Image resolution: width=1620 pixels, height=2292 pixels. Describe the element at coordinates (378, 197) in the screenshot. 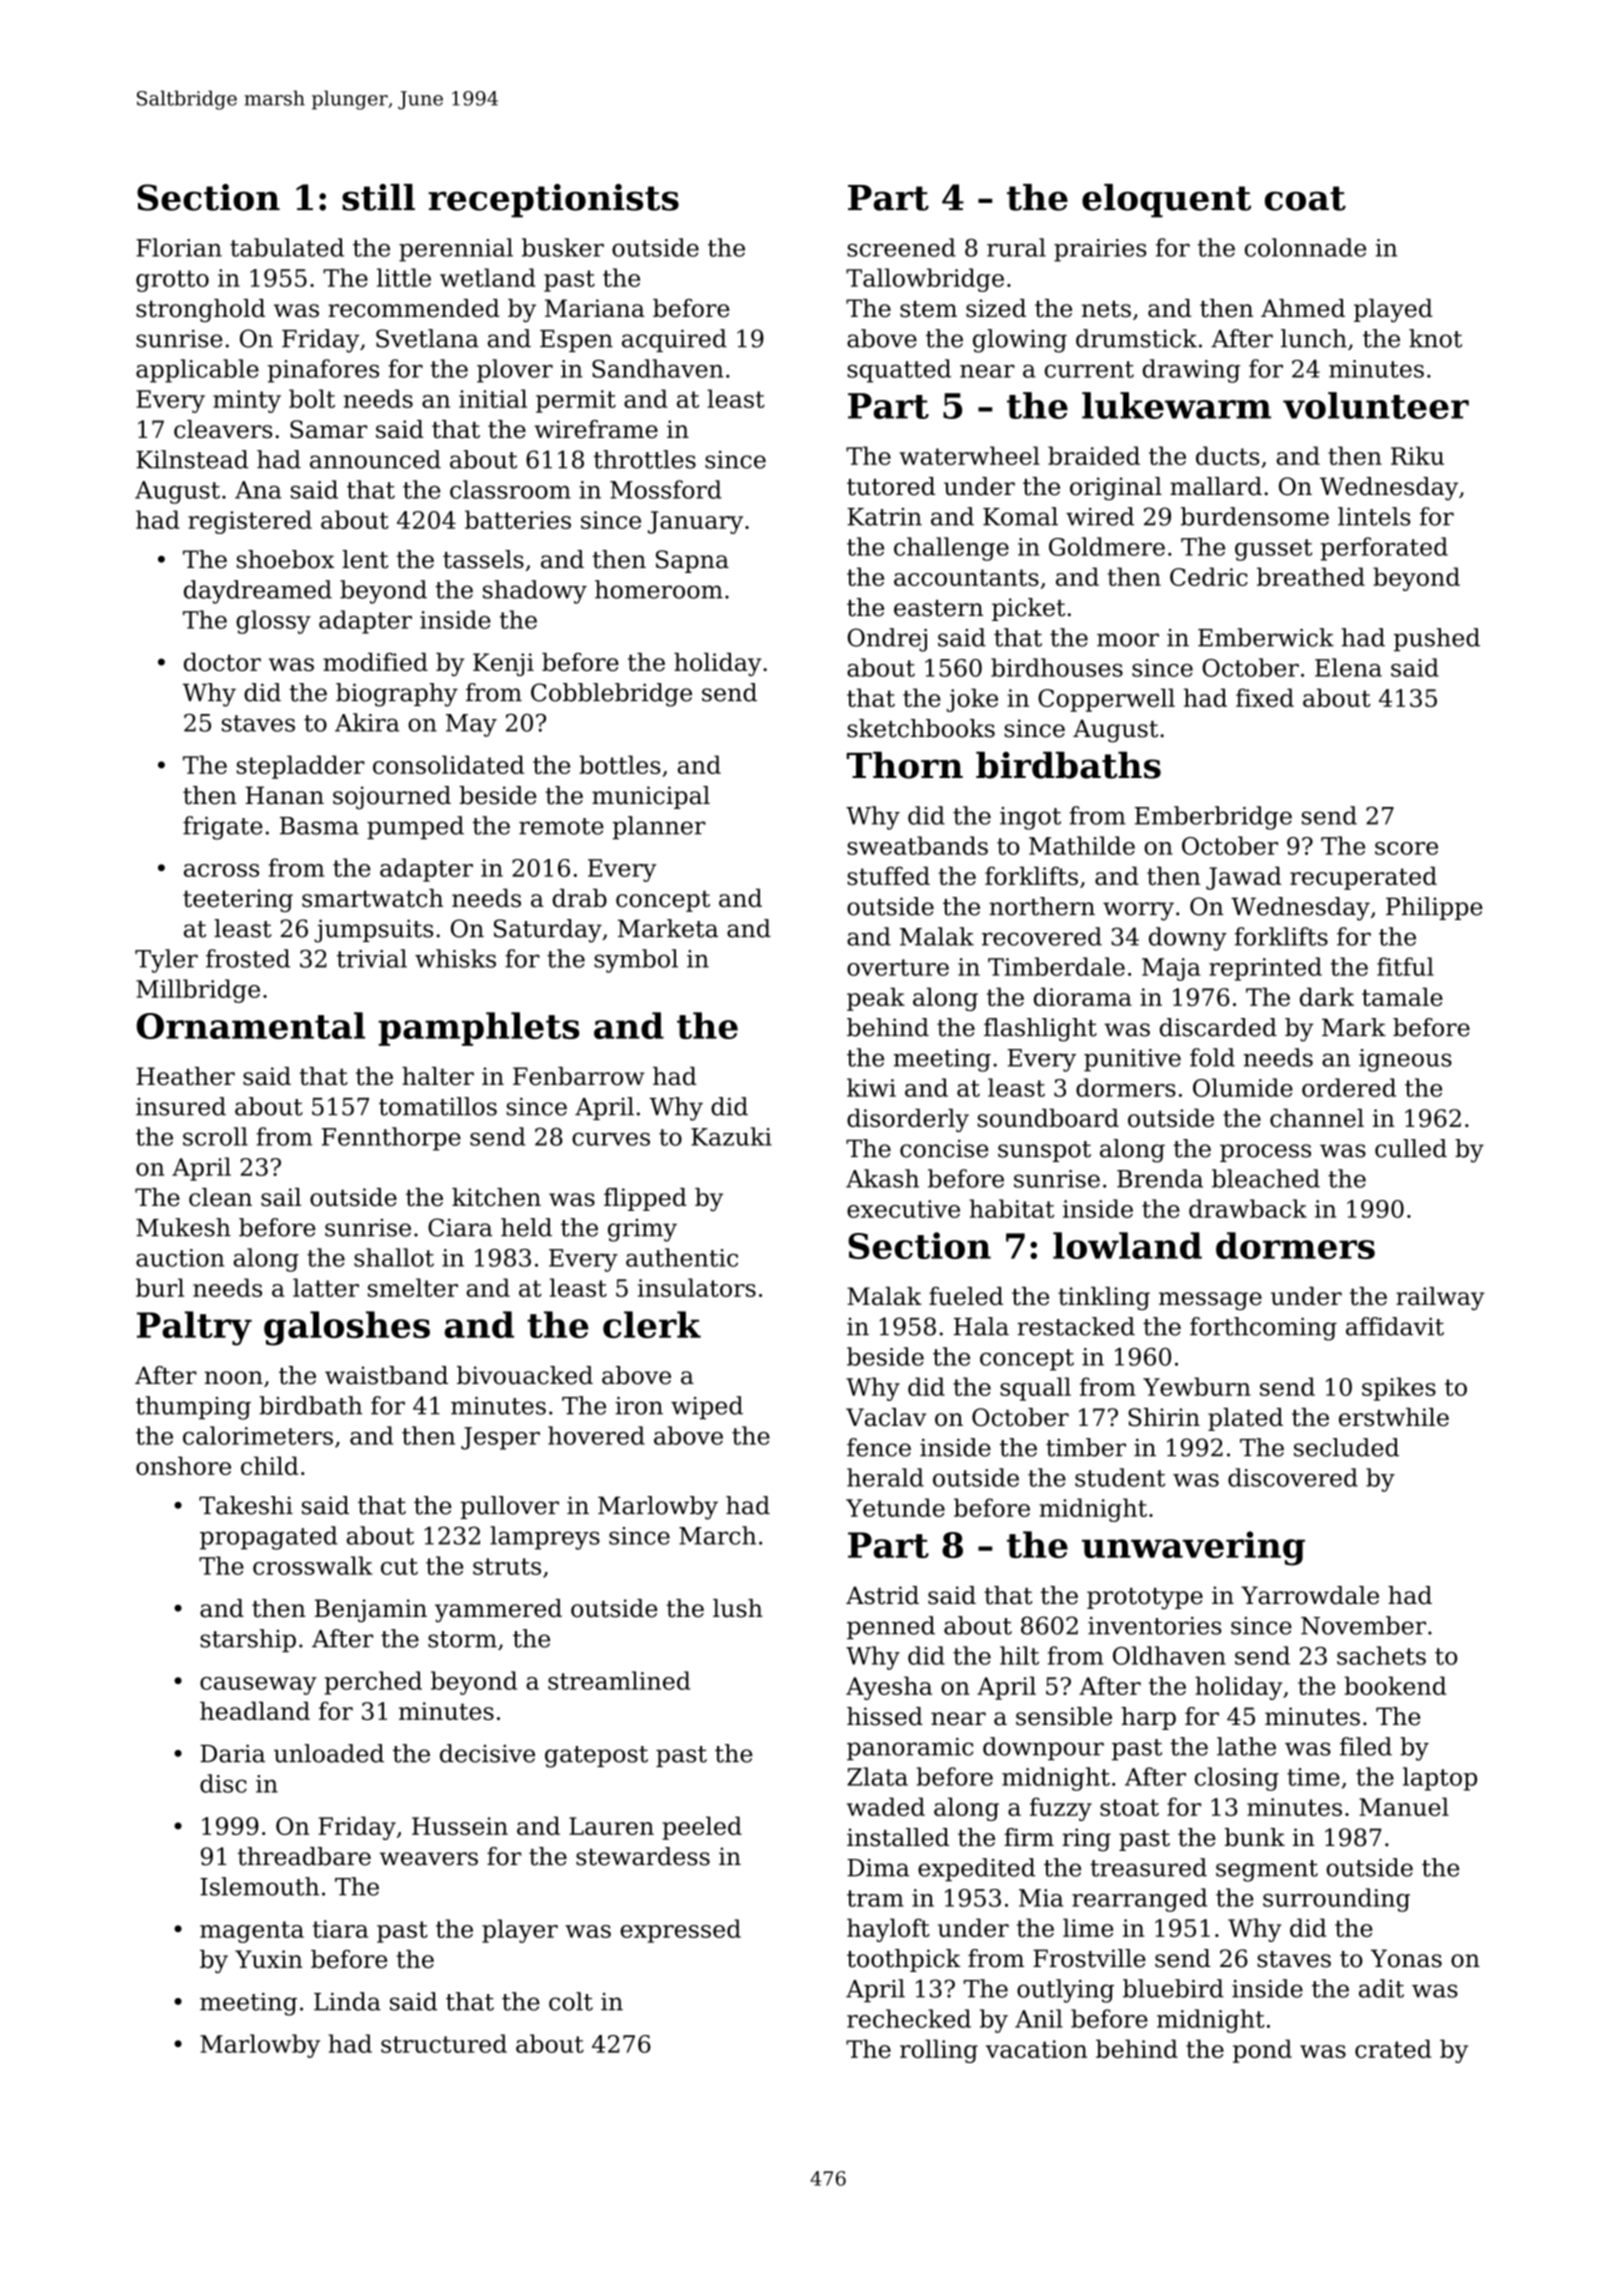

I see `still` at that location.
